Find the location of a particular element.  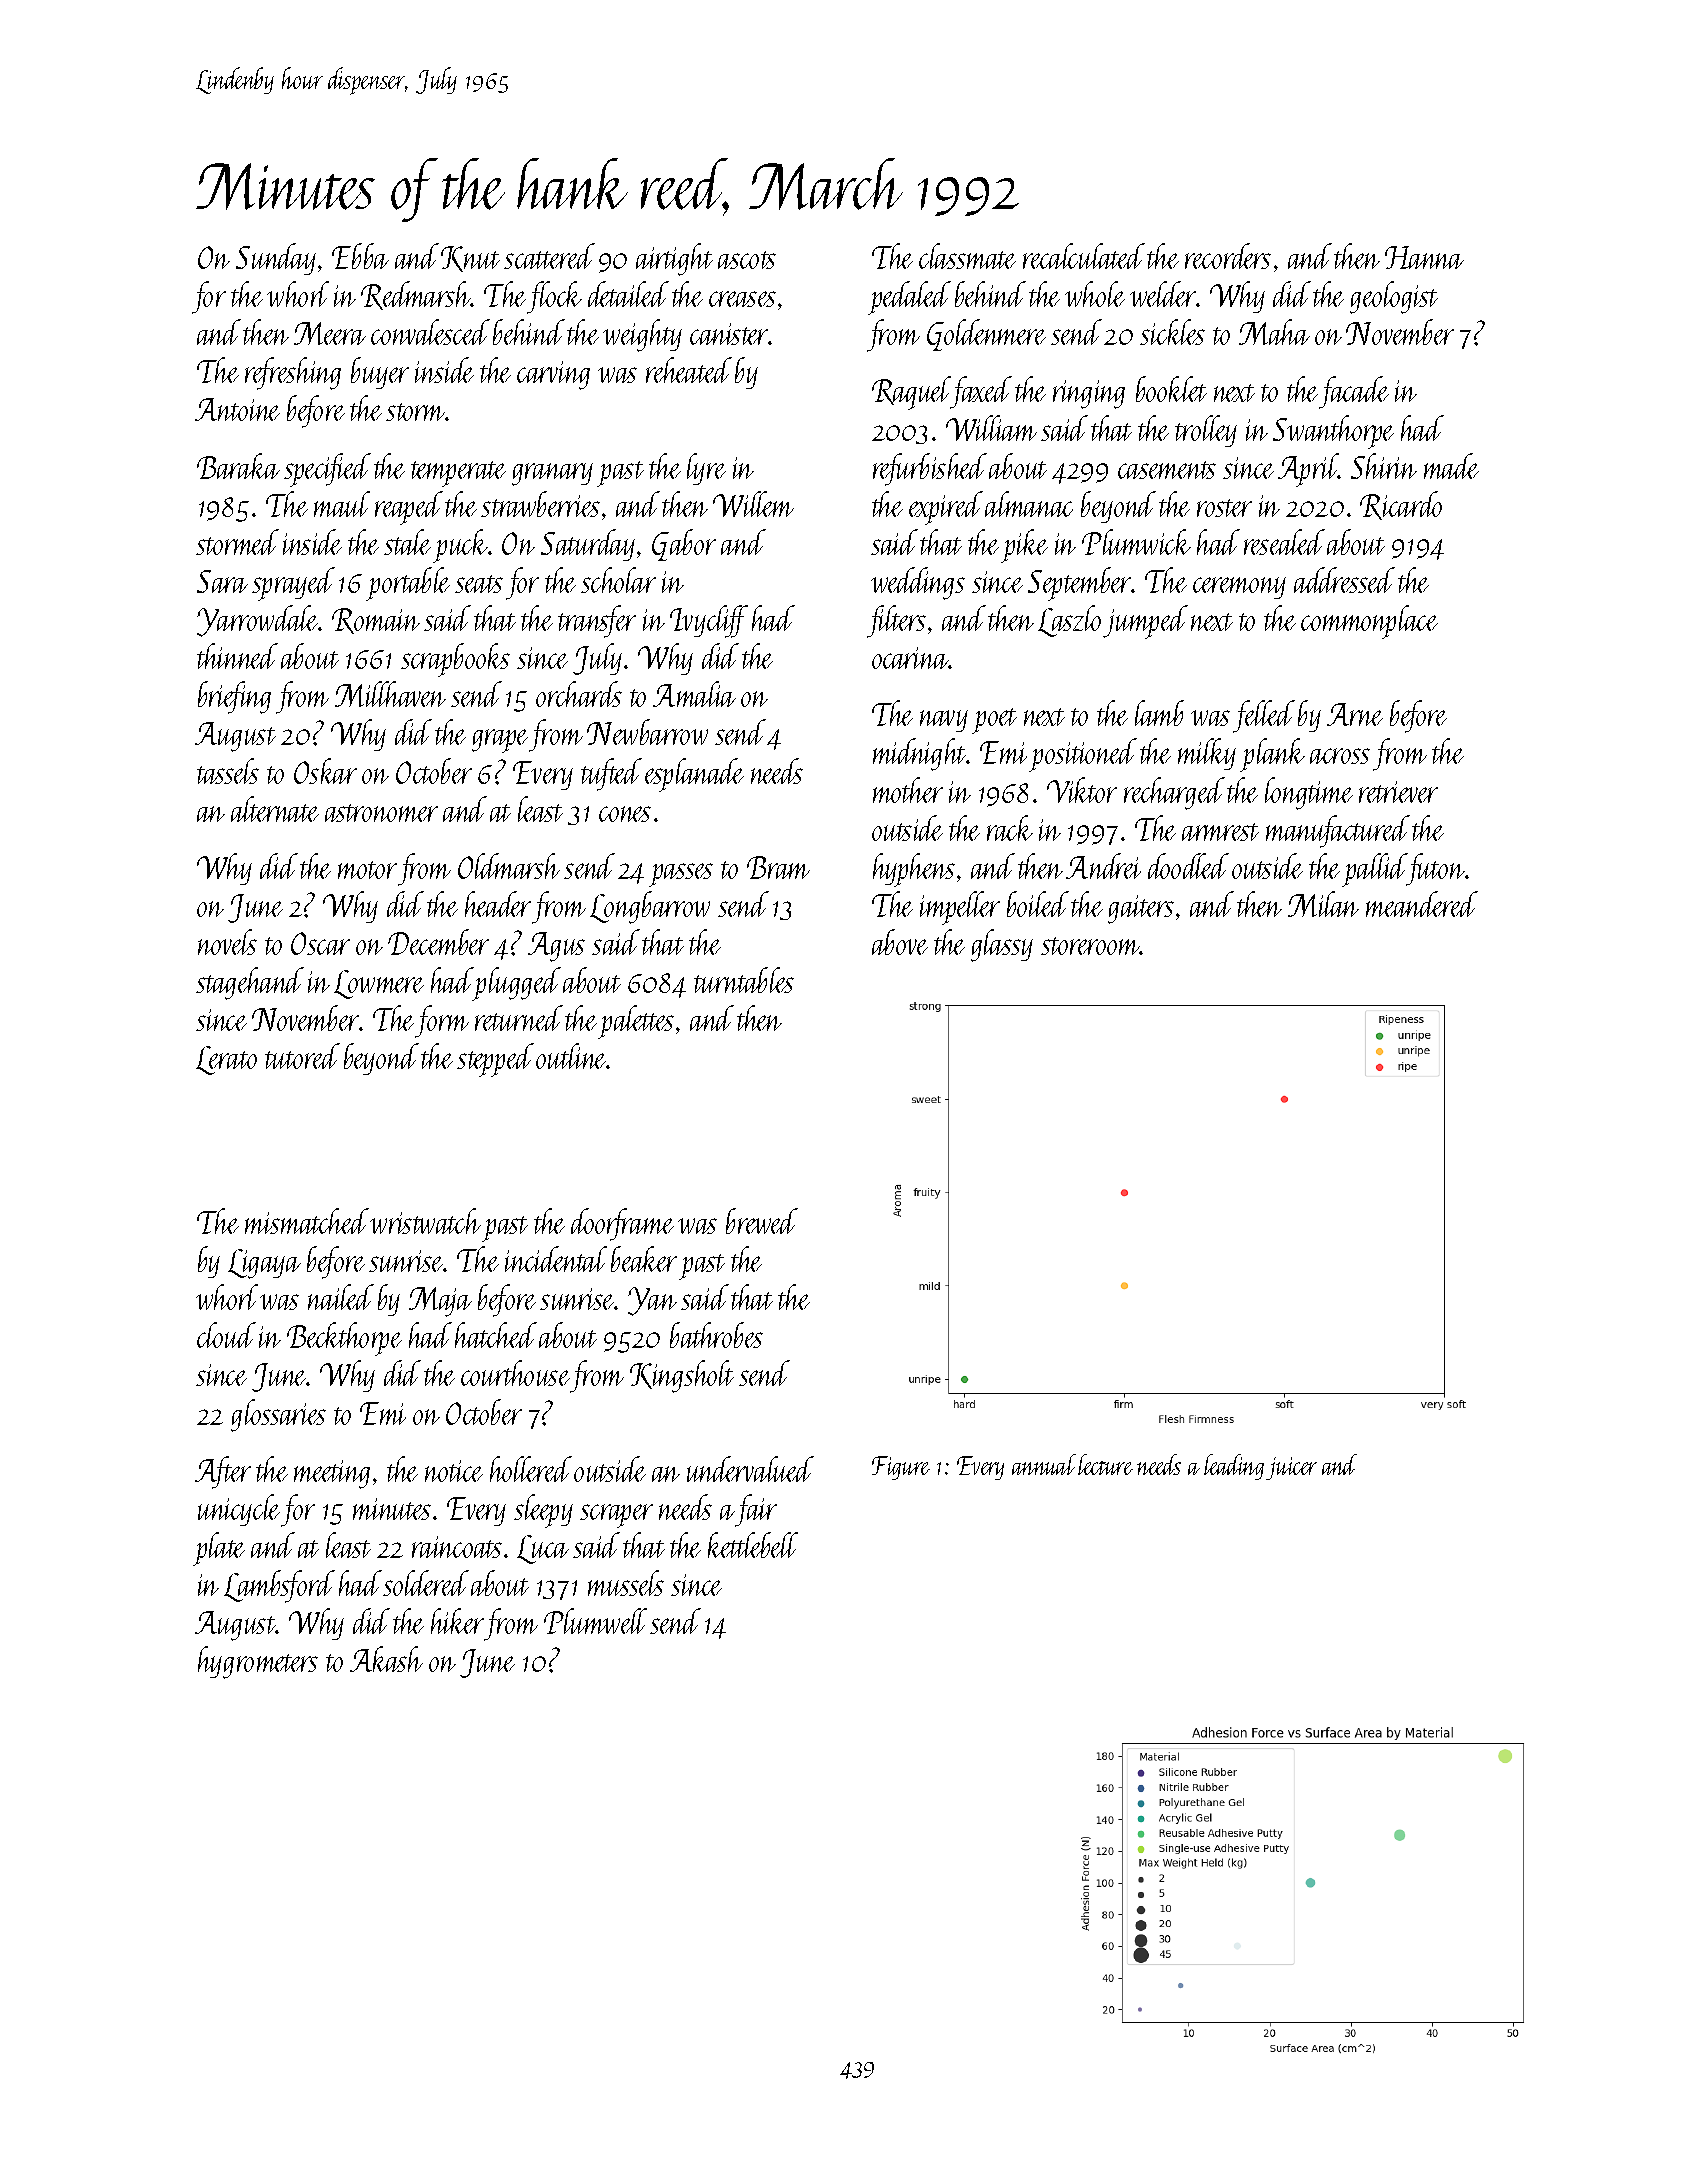

Ebba is located at coordinates (360, 256).
